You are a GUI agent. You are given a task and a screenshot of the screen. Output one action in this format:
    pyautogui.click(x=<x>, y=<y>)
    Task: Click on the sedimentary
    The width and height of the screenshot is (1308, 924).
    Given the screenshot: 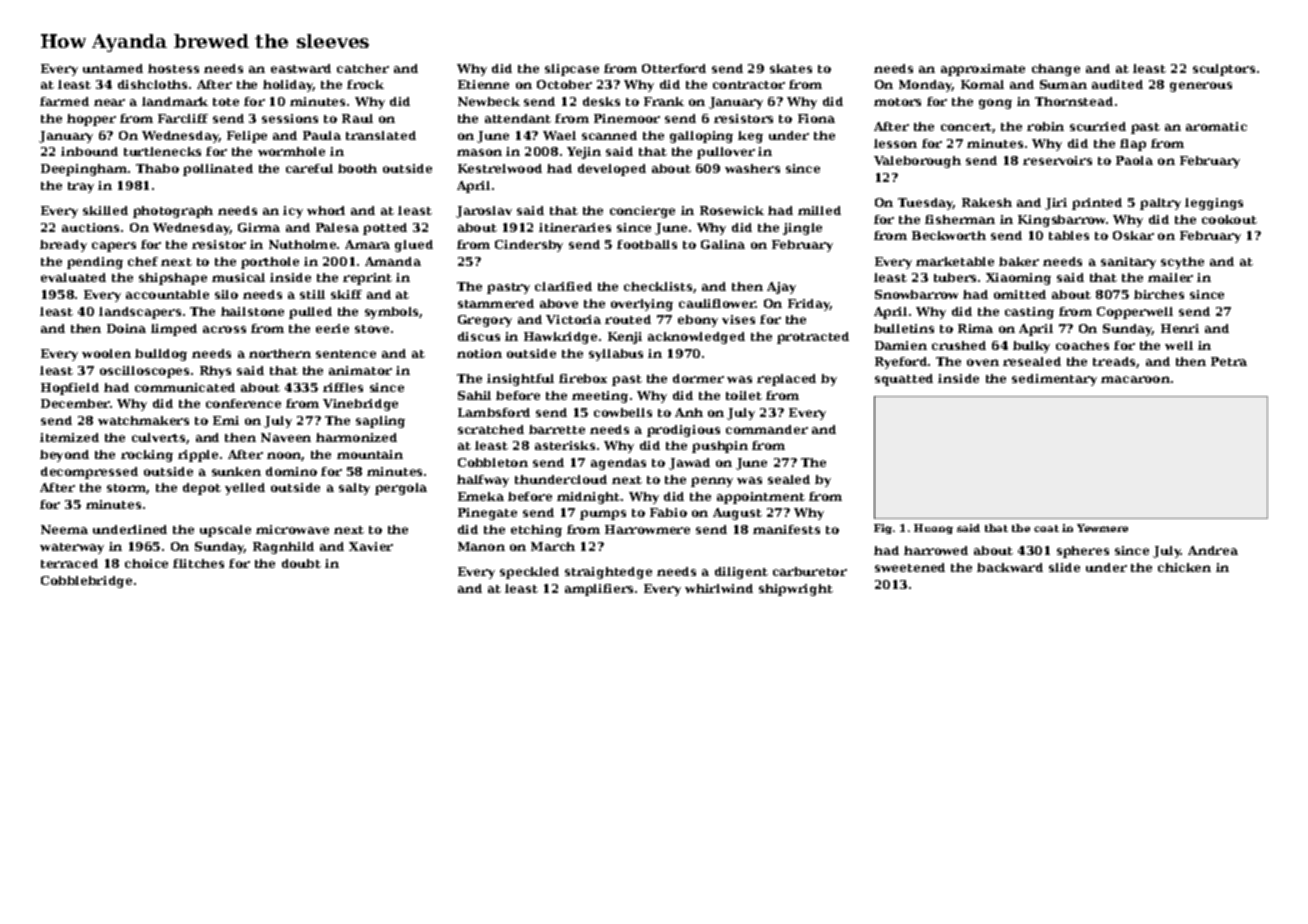 What is the action you would take?
    pyautogui.click(x=1054, y=380)
